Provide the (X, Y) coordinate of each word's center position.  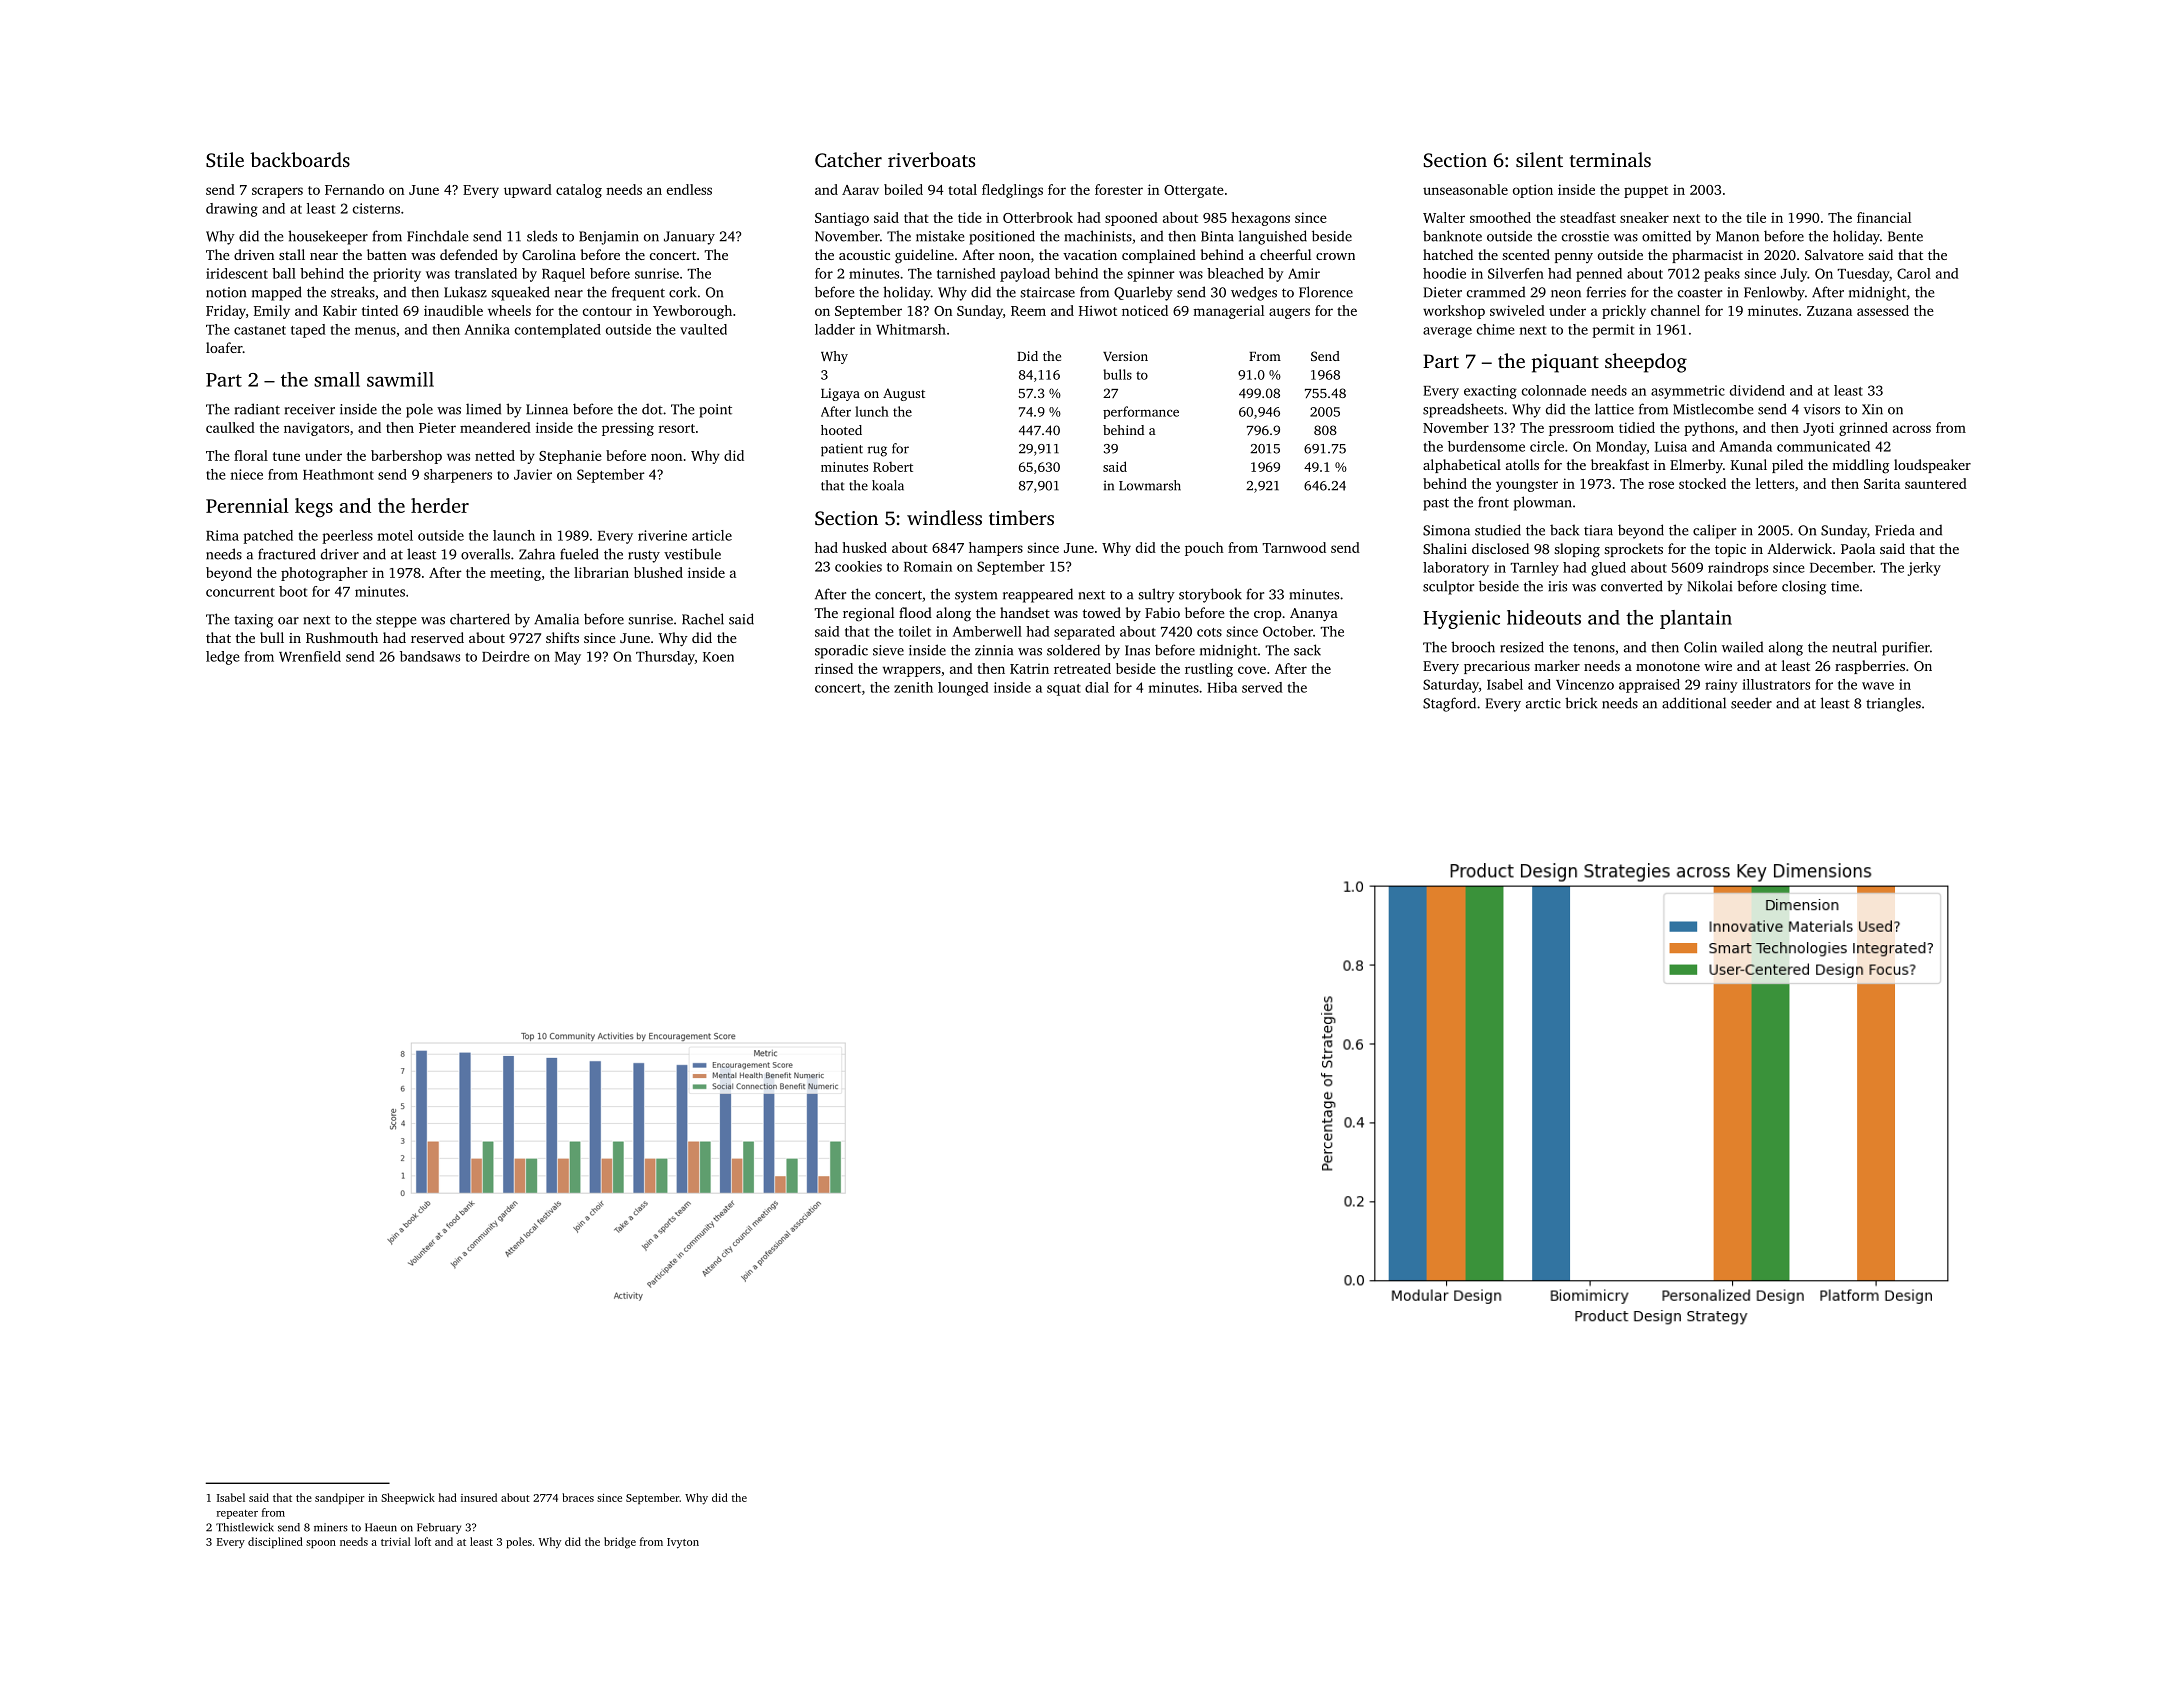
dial (1097, 687)
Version (1125, 356)
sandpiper (340, 1498)
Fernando (354, 189)
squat (1064, 690)
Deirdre (506, 656)
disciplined (275, 1542)
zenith (913, 687)
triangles (1893, 704)
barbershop (406, 457)
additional (1694, 703)
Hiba (1222, 687)
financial (1884, 217)
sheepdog (1646, 363)
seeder (1751, 703)
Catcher (848, 160)
